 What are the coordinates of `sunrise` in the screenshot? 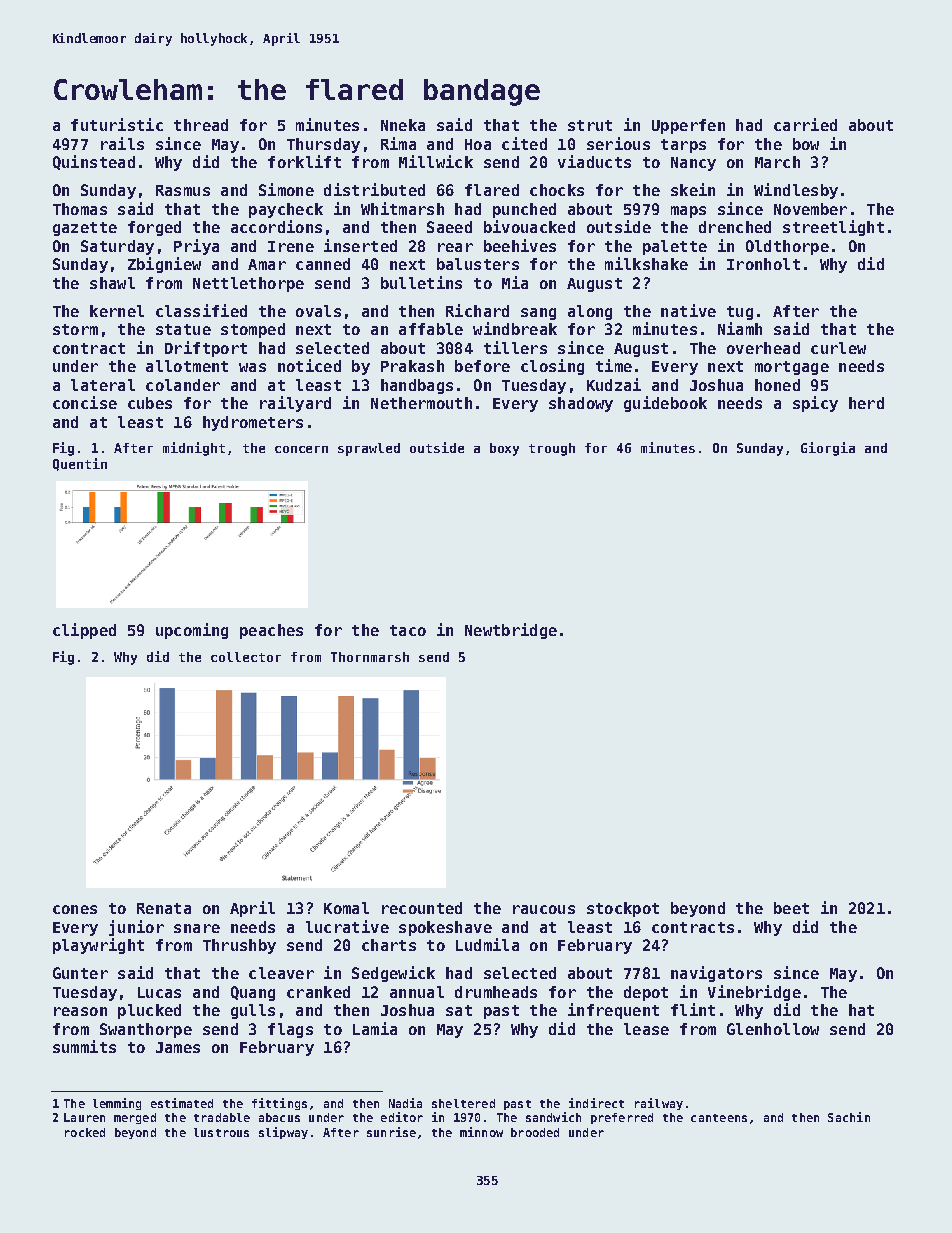 It's located at (391, 1132).
